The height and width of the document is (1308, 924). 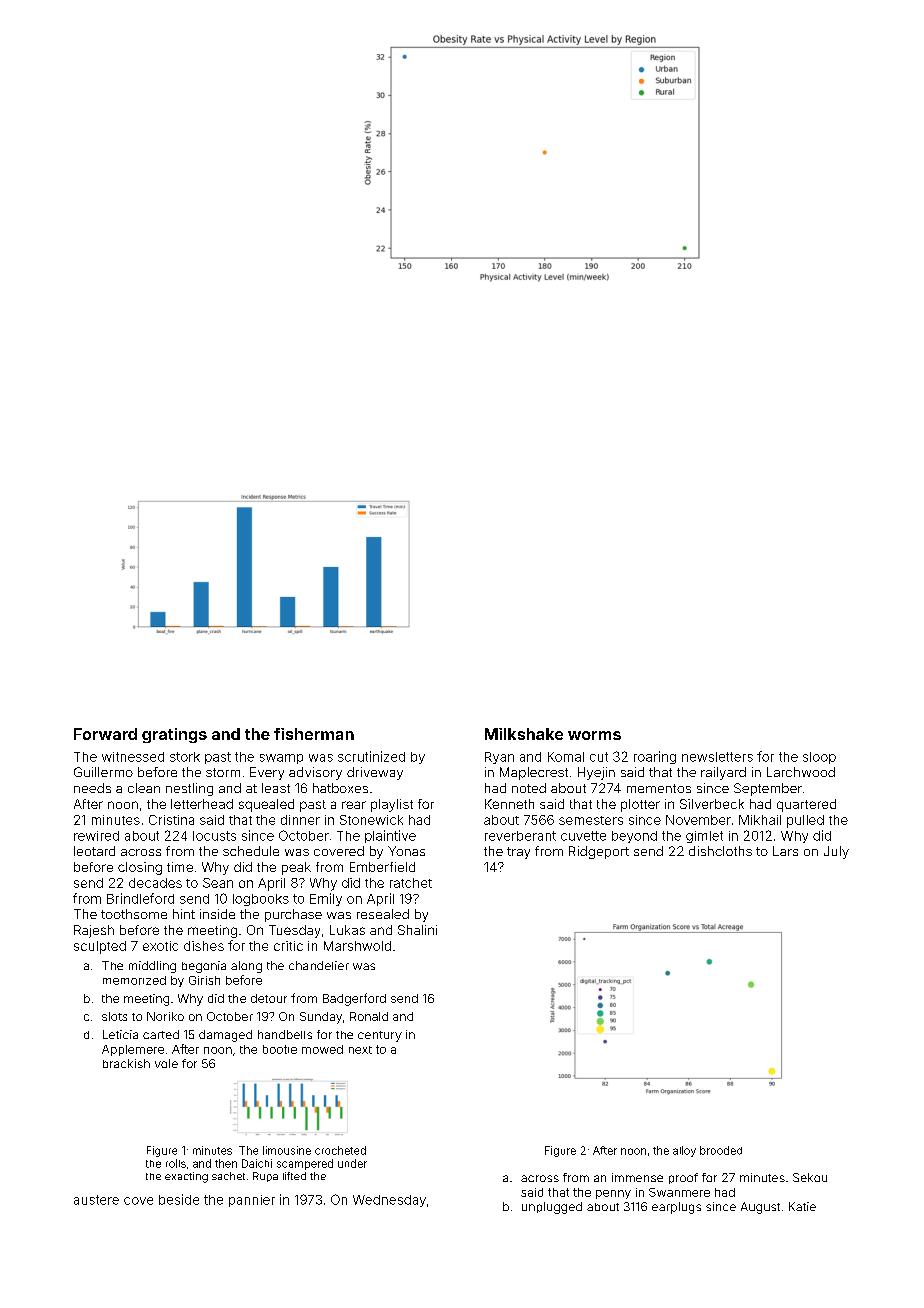 What do you see at coordinates (152, 967) in the document?
I see `middling` at bounding box center [152, 967].
